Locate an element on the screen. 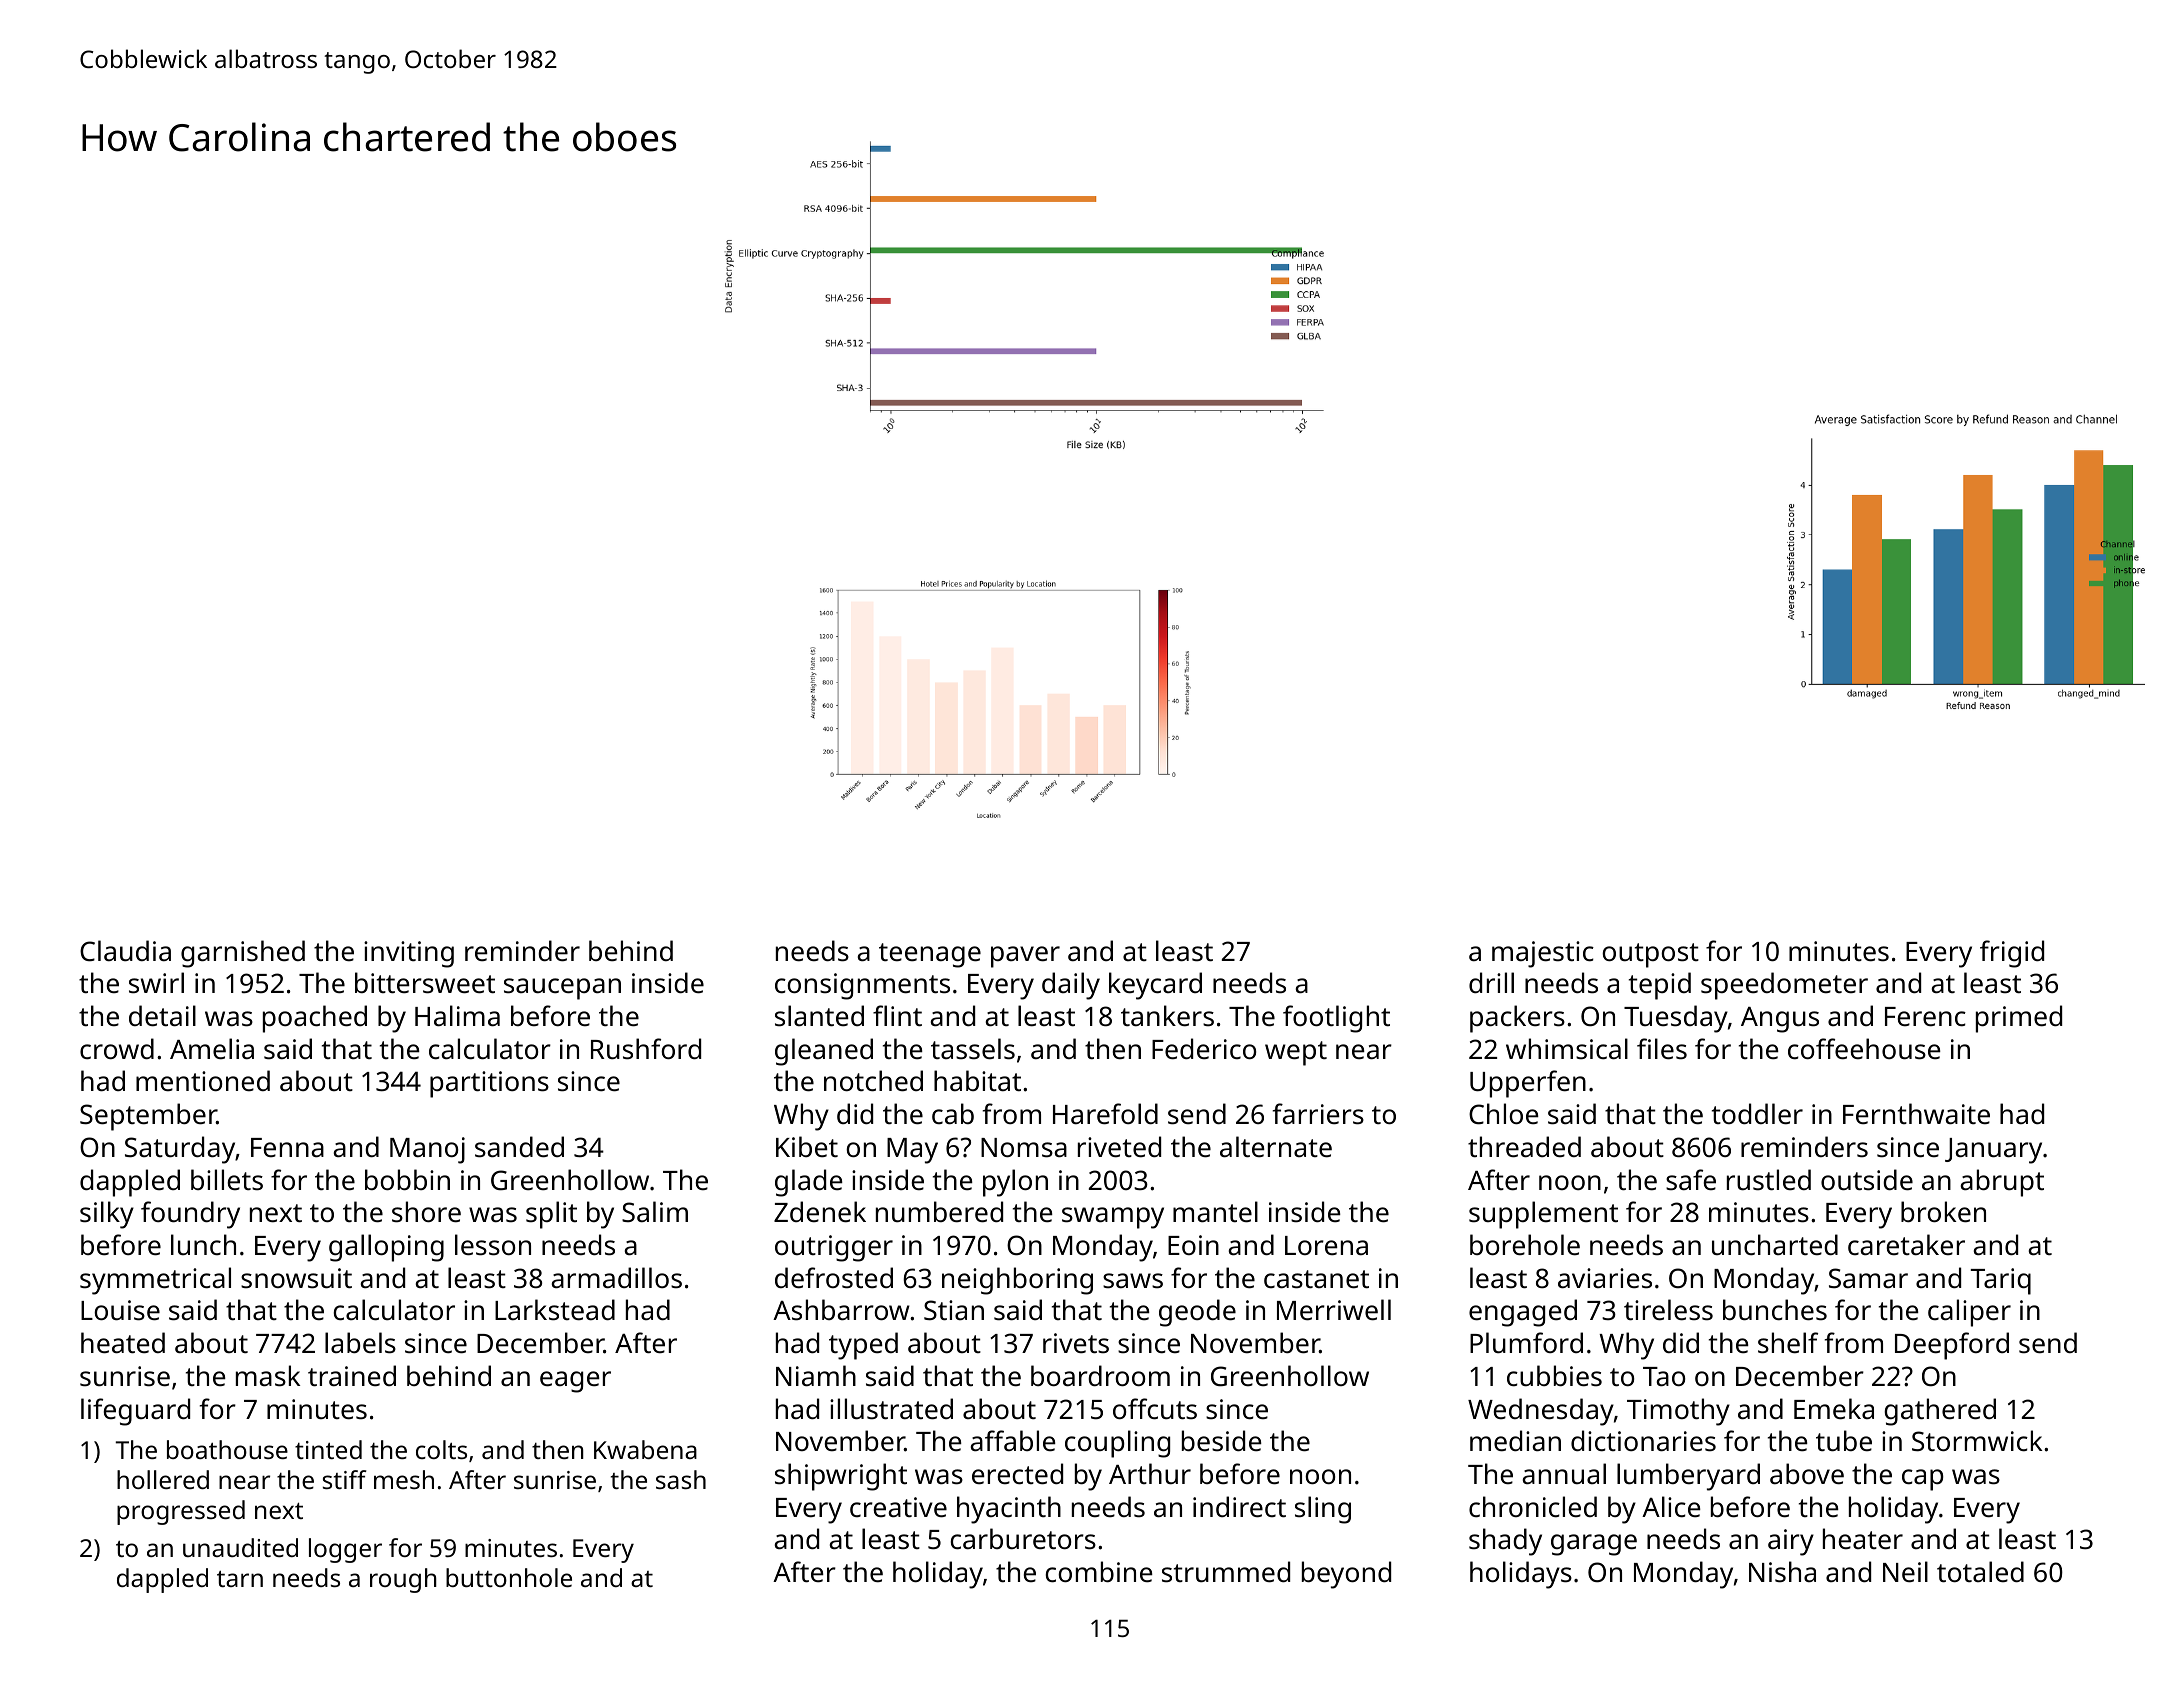 Image resolution: width=2178 pixels, height=1683 pixels. sanded is located at coordinates (519, 1147).
